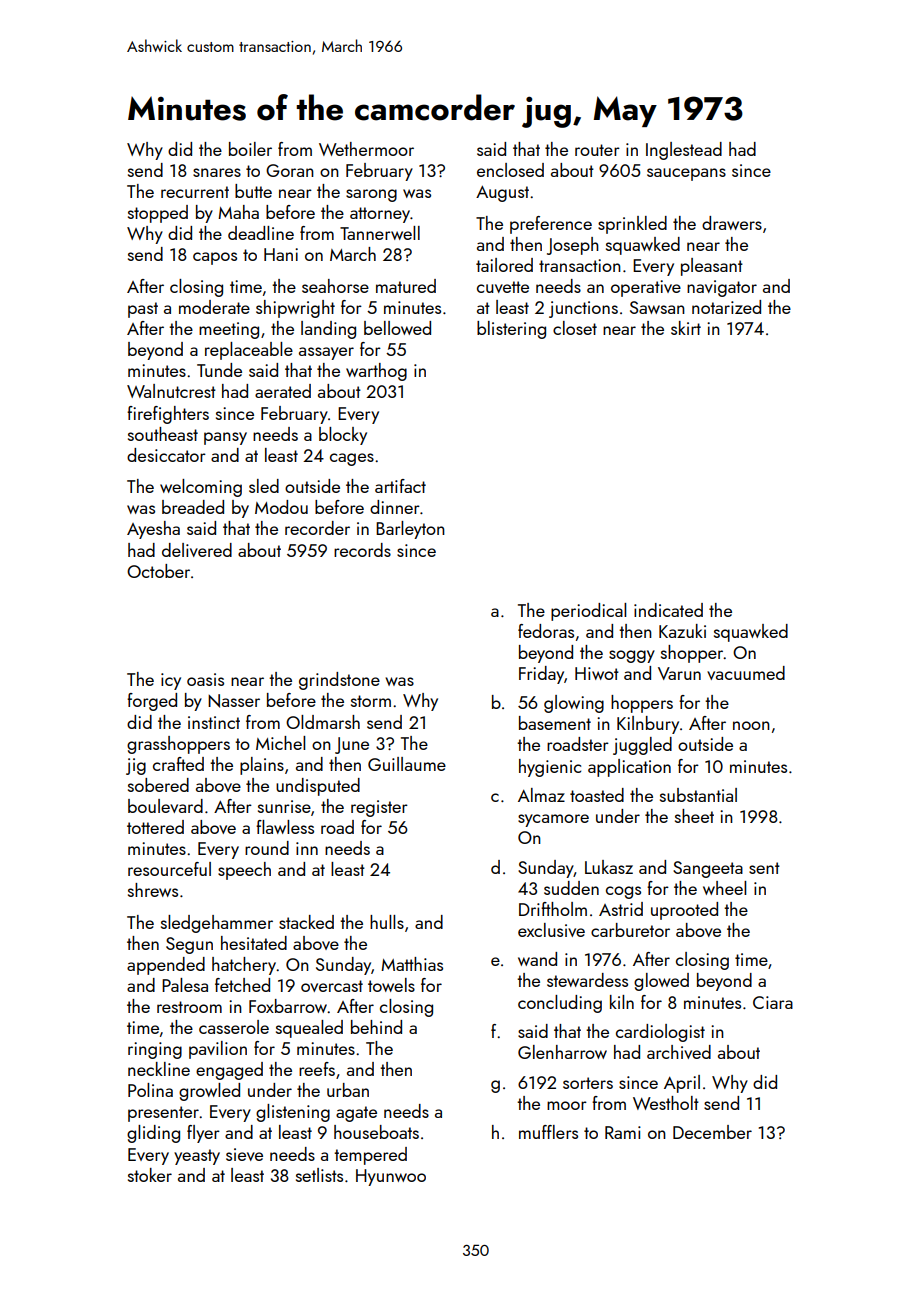  I want to click on glistening, so click(293, 1113).
